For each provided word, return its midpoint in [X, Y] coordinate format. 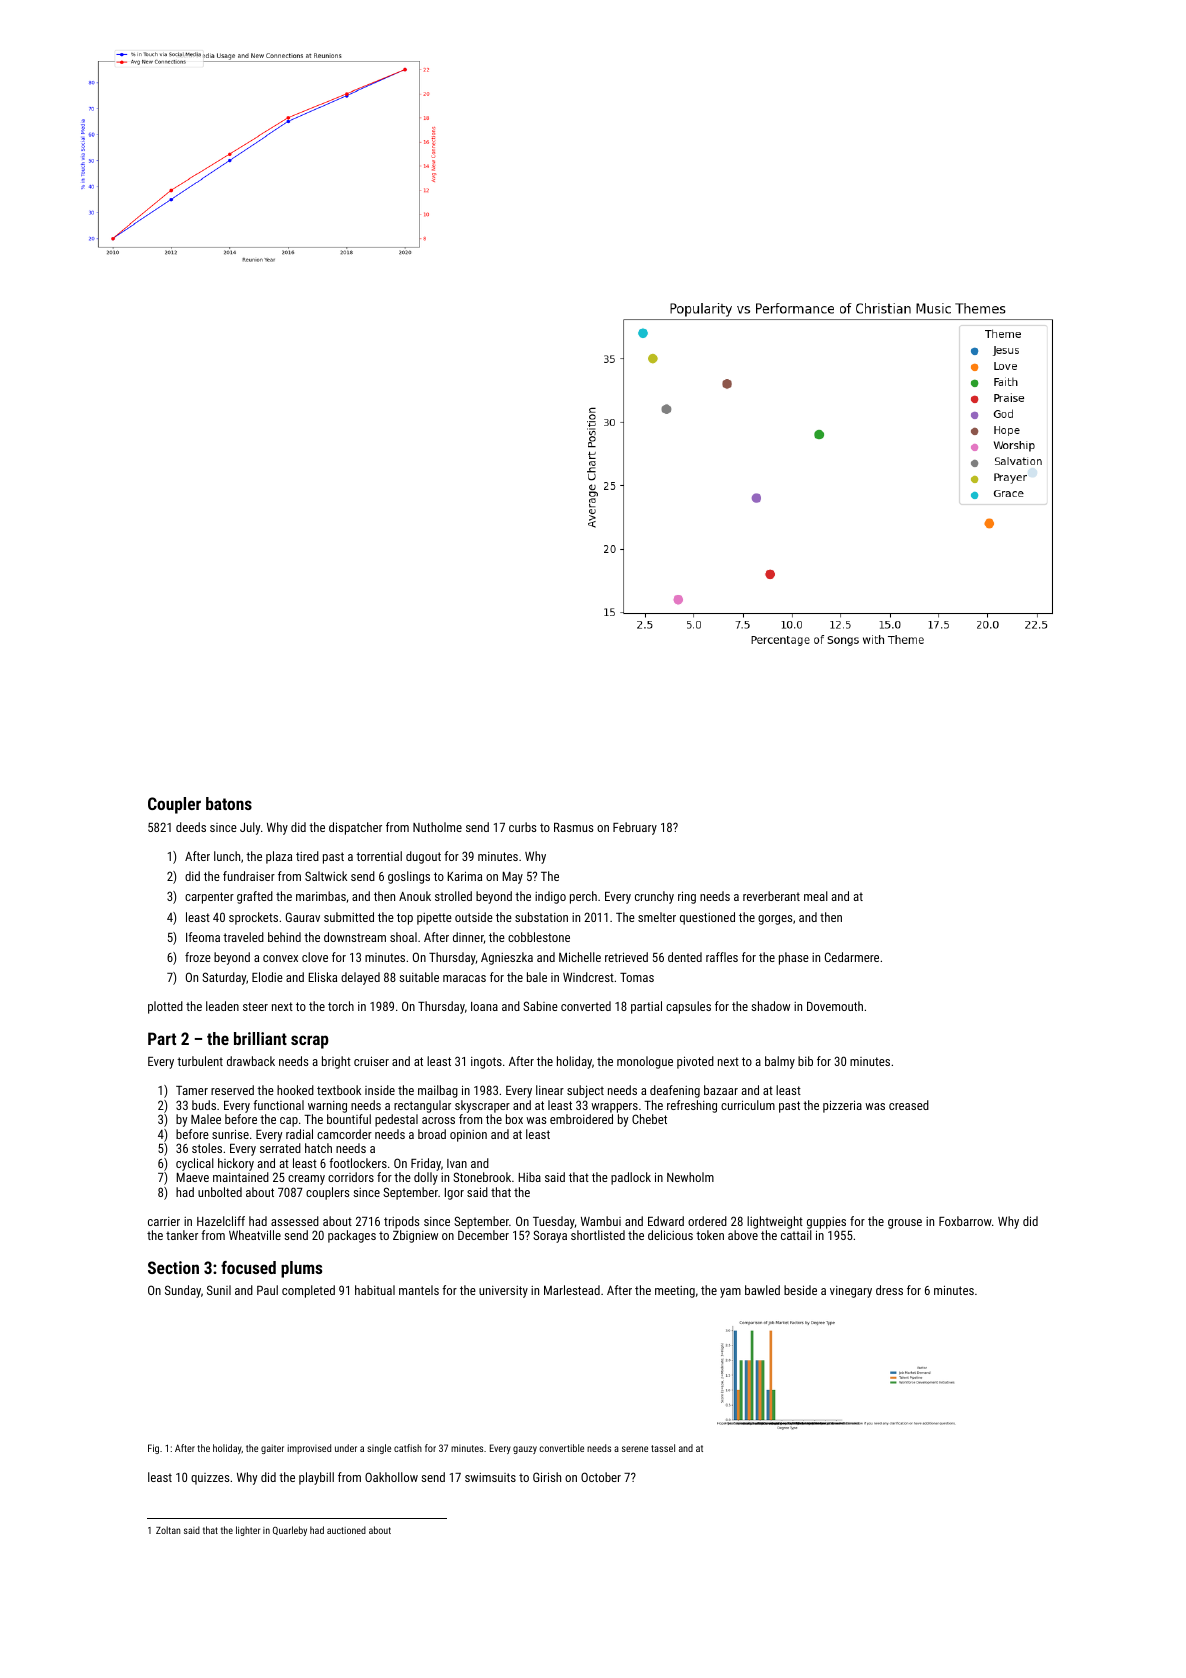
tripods [401, 1222]
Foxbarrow [965, 1221]
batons [229, 803]
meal [816, 896]
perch [583, 897]
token [710, 1235]
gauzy [525, 1450]
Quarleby [290, 1531]
